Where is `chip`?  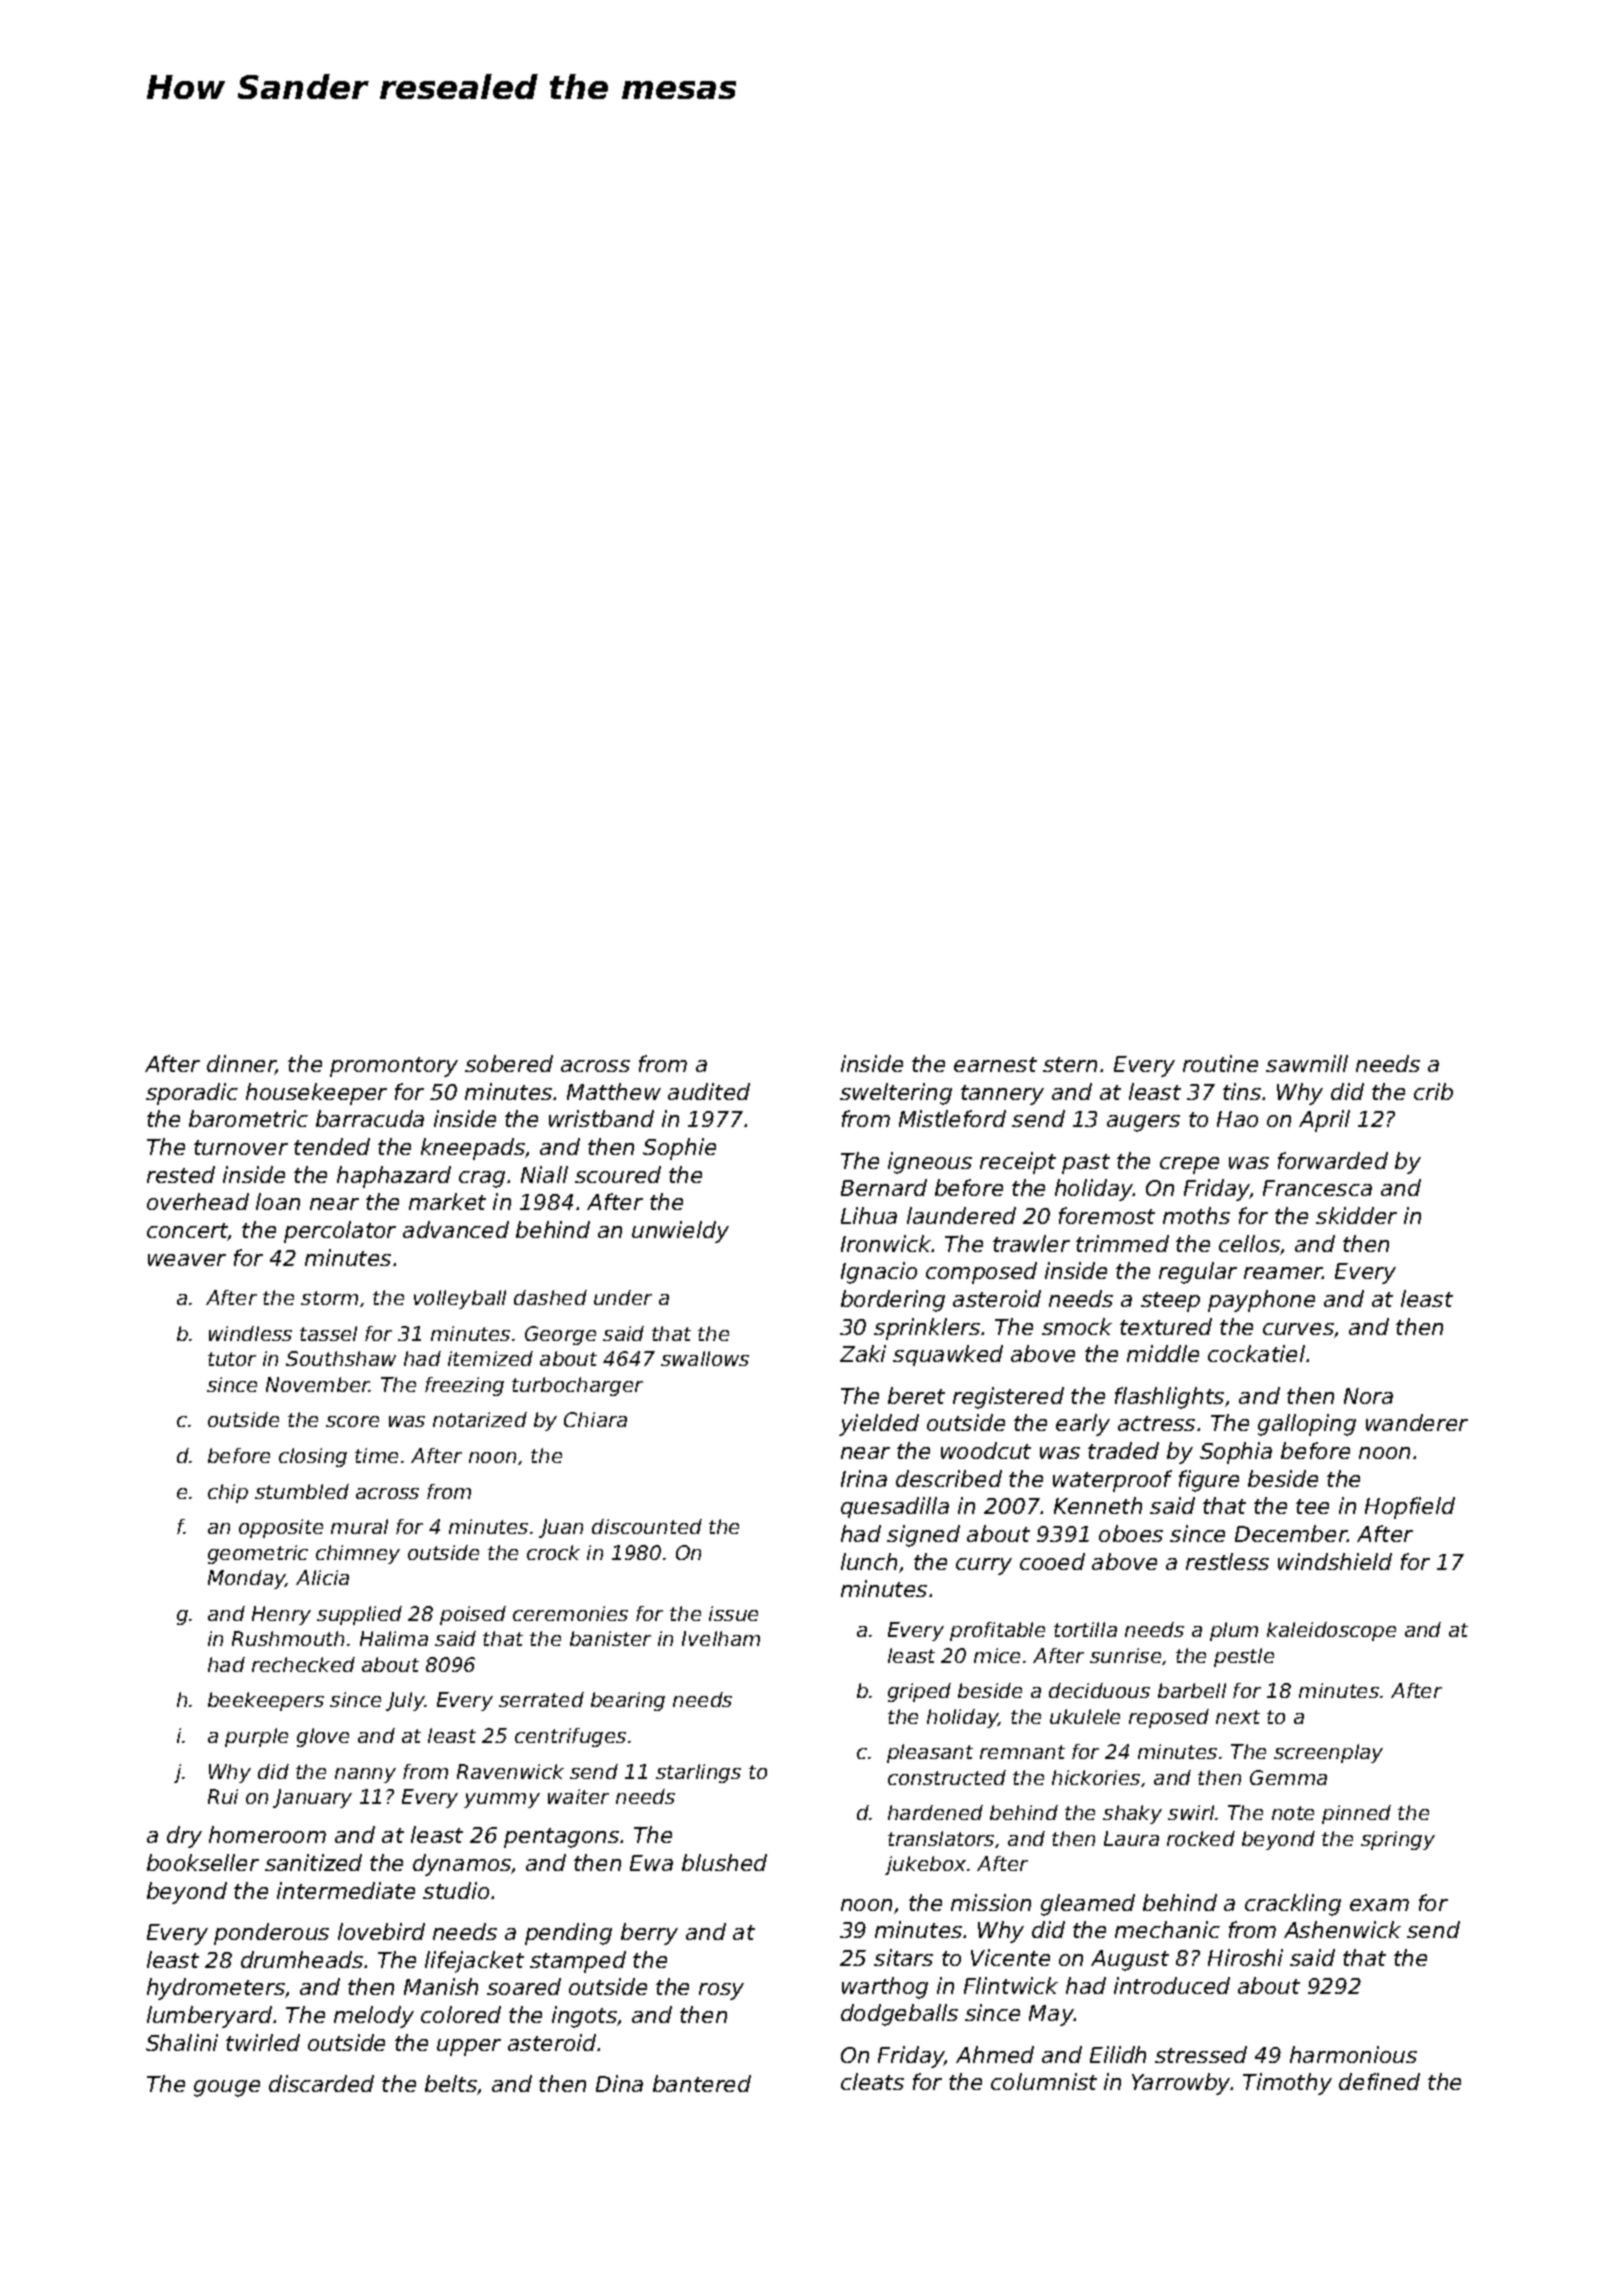
chip is located at coordinates (228, 1493).
